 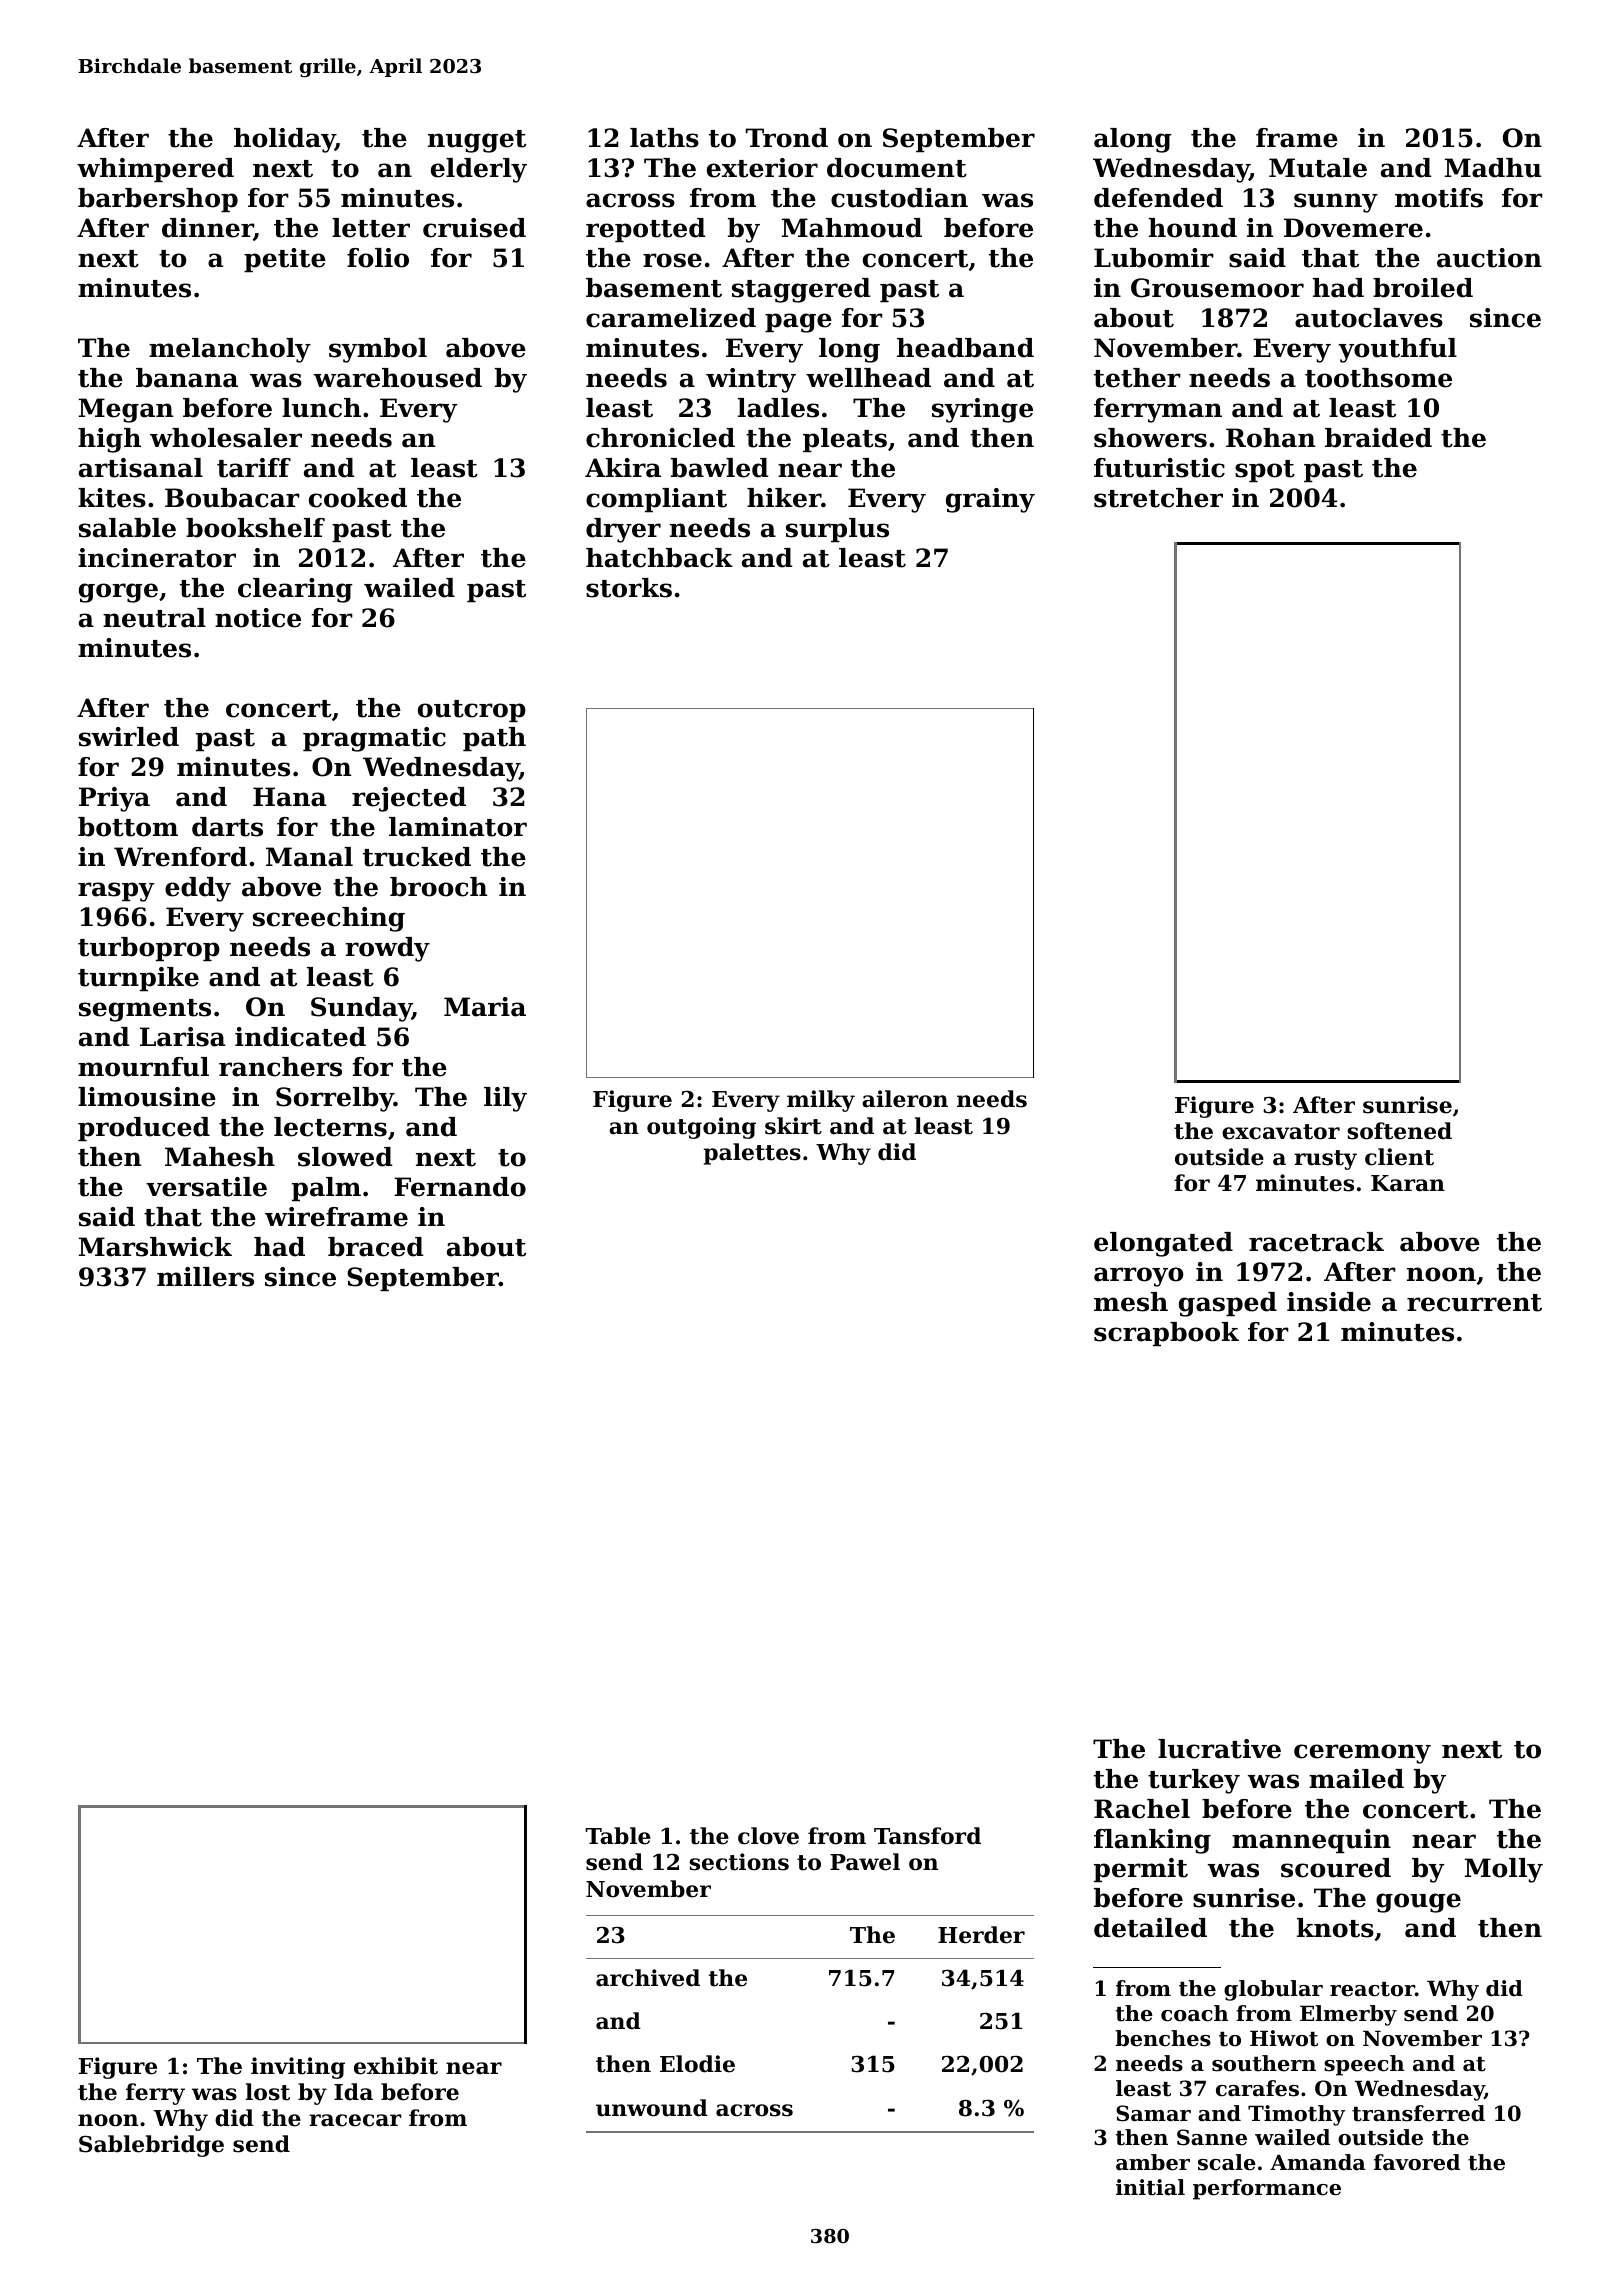 I want to click on scrapbook, so click(x=1166, y=1334).
